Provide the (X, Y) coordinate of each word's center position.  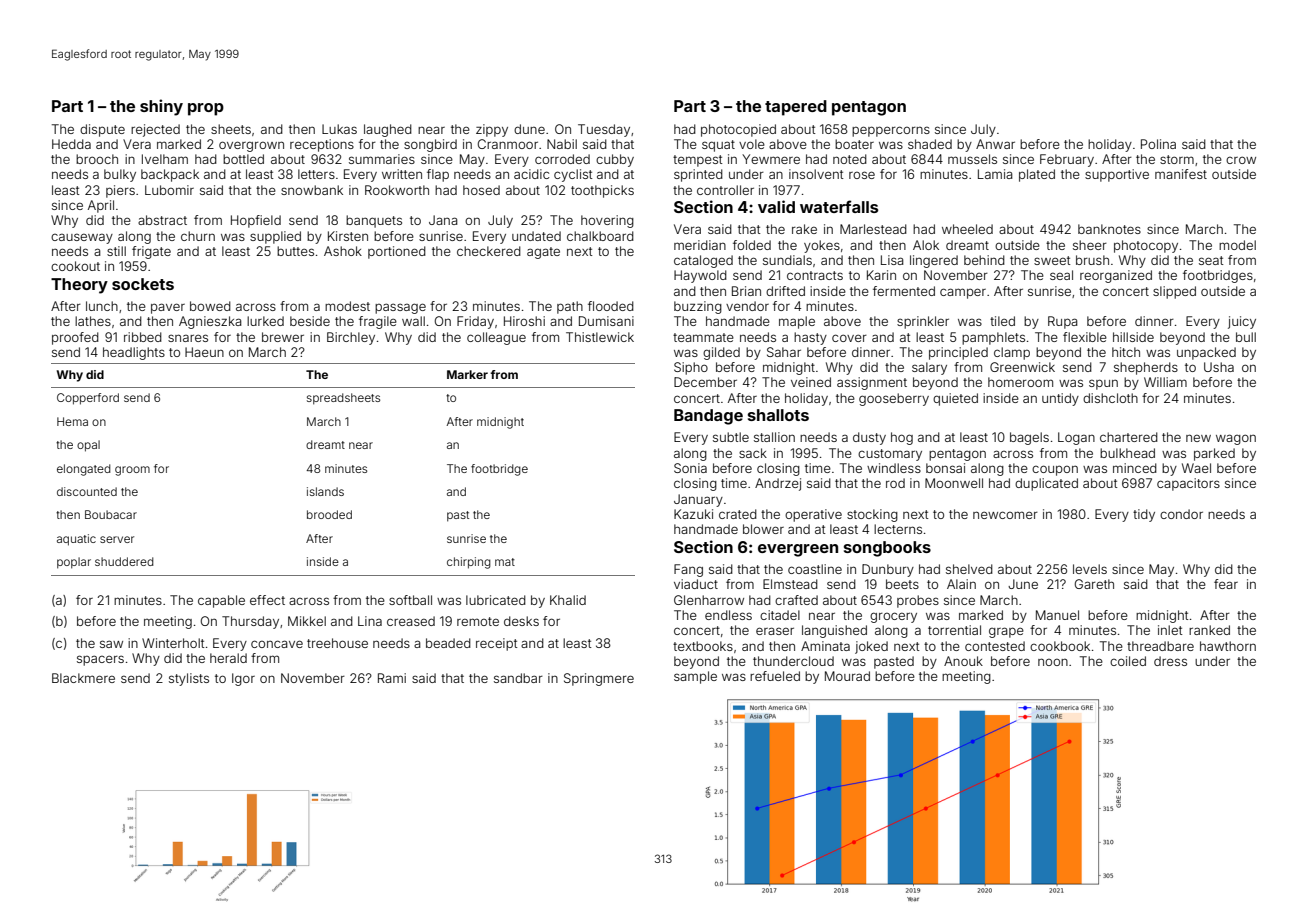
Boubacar (111, 514)
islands (325, 491)
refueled (775, 676)
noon (1053, 662)
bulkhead (1127, 453)
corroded (562, 159)
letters (316, 174)
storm (1177, 159)
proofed (75, 338)
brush (1092, 260)
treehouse (337, 643)
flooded (611, 306)
